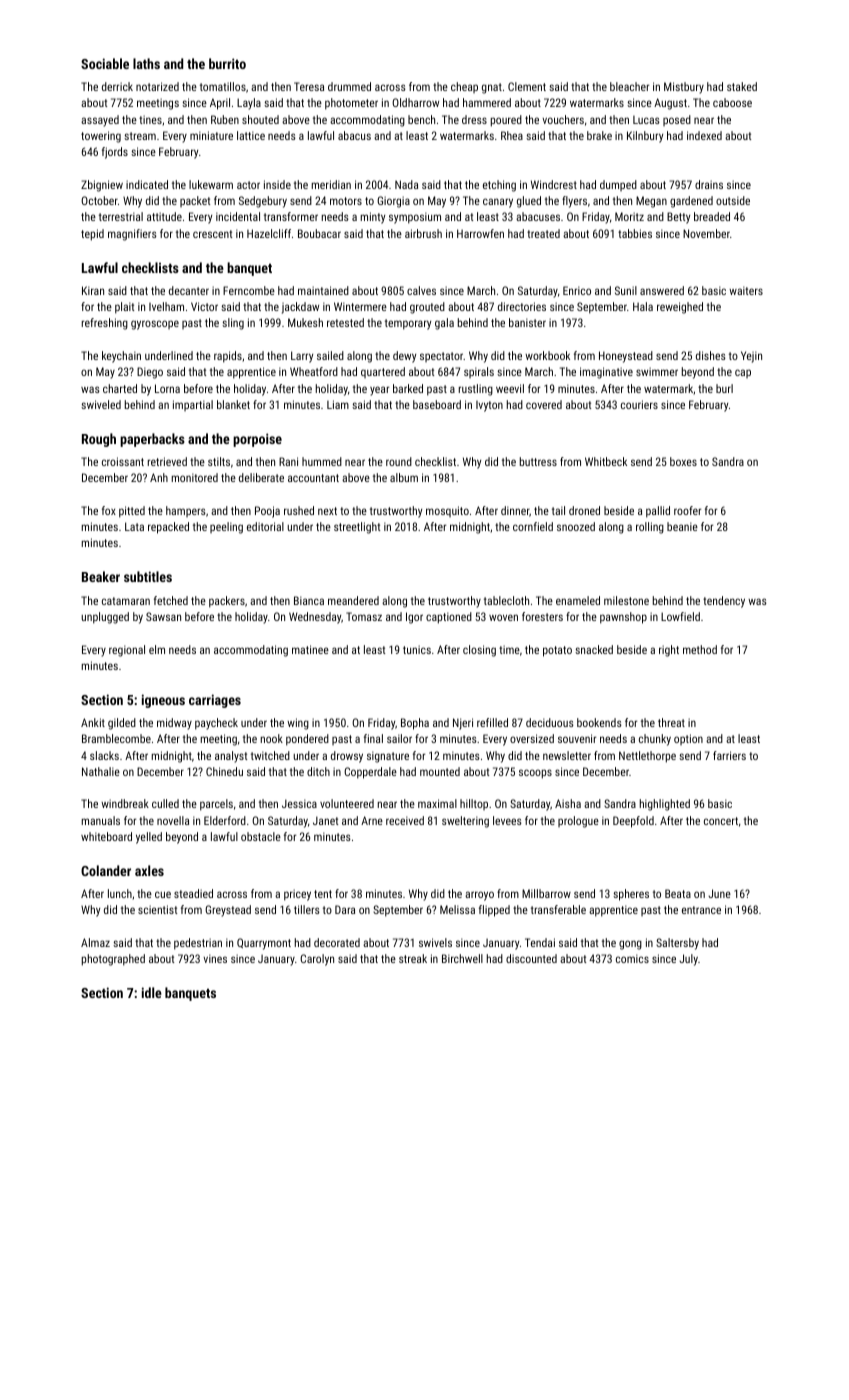 This document has height=1400, width=849. What do you see at coordinates (704, 135) in the document?
I see `indexed` at bounding box center [704, 135].
